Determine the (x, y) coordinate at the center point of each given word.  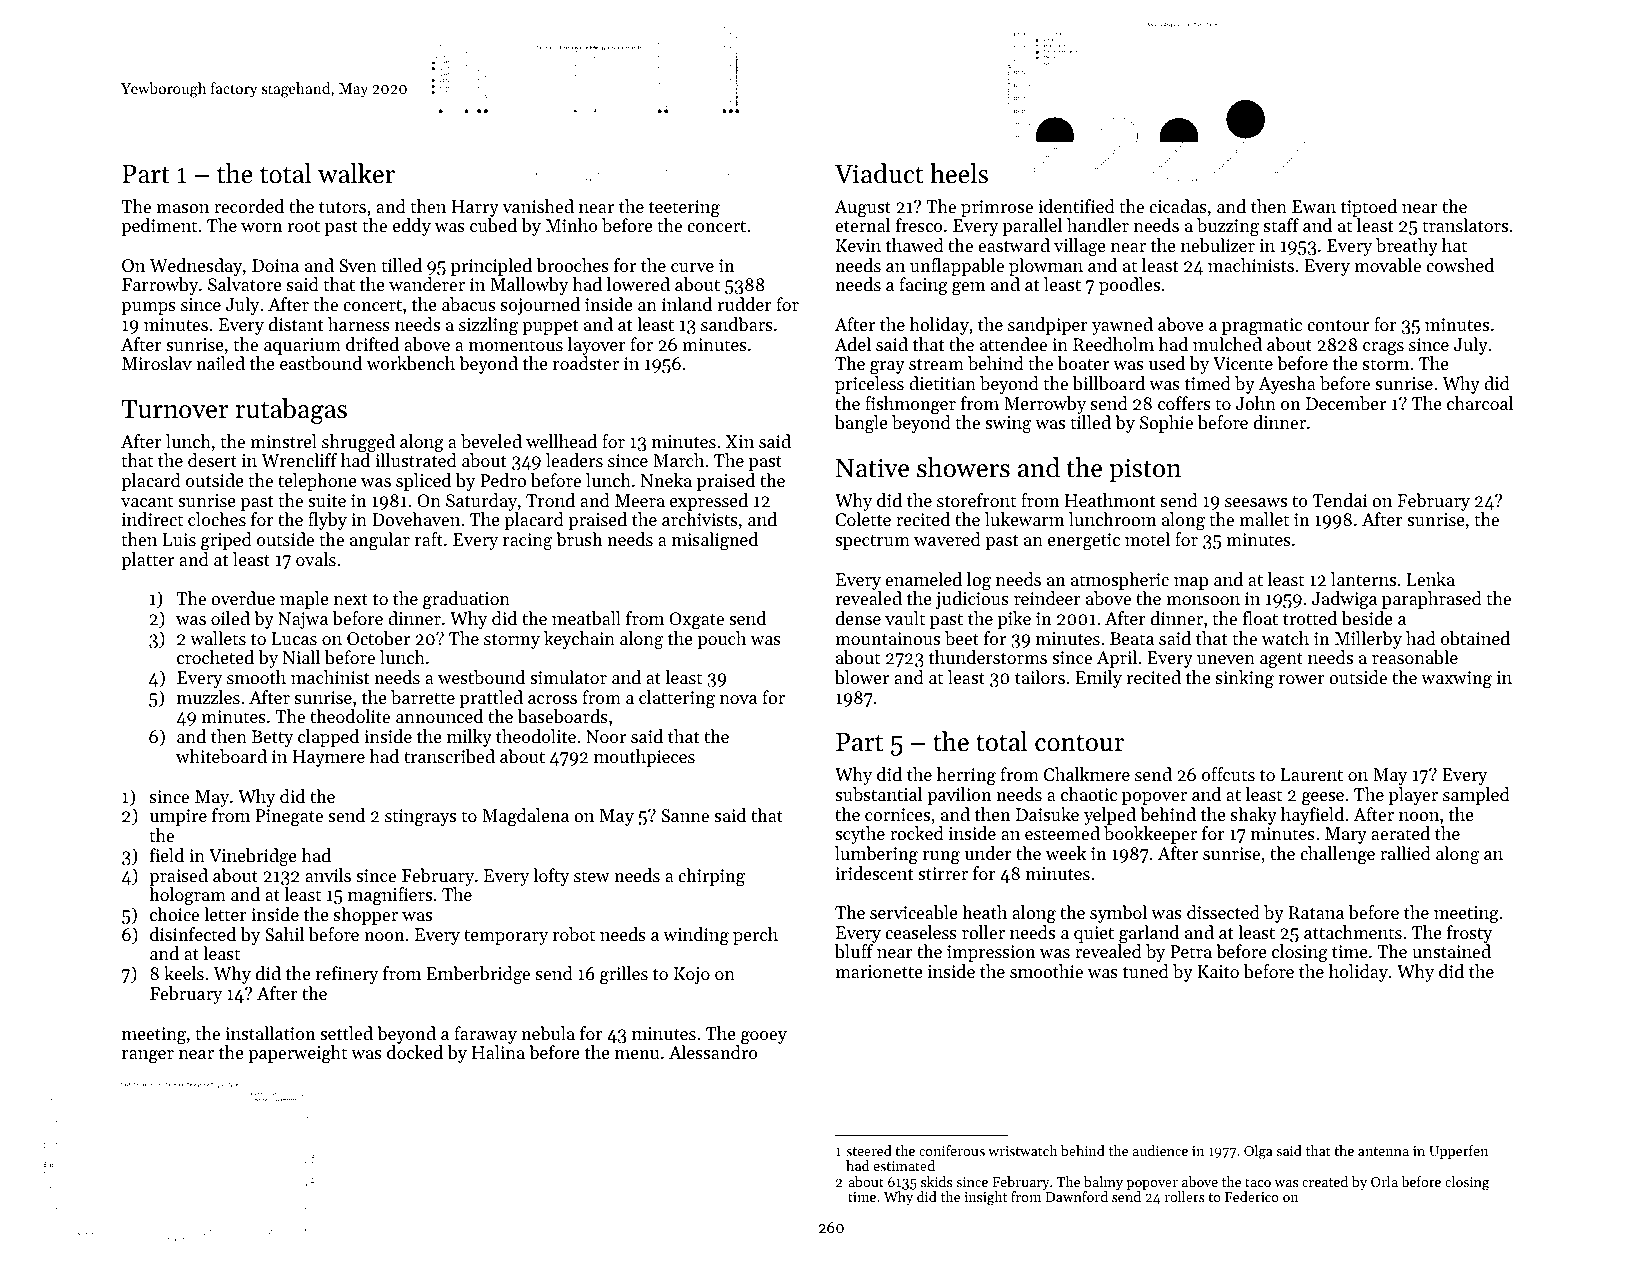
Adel (853, 344)
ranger (148, 1056)
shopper (366, 916)
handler (1098, 225)
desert (212, 460)
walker (356, 173)
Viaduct (878, 173)
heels (959, 173)
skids (936, 1181)
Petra (1191, 951)
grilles (624, 975)
